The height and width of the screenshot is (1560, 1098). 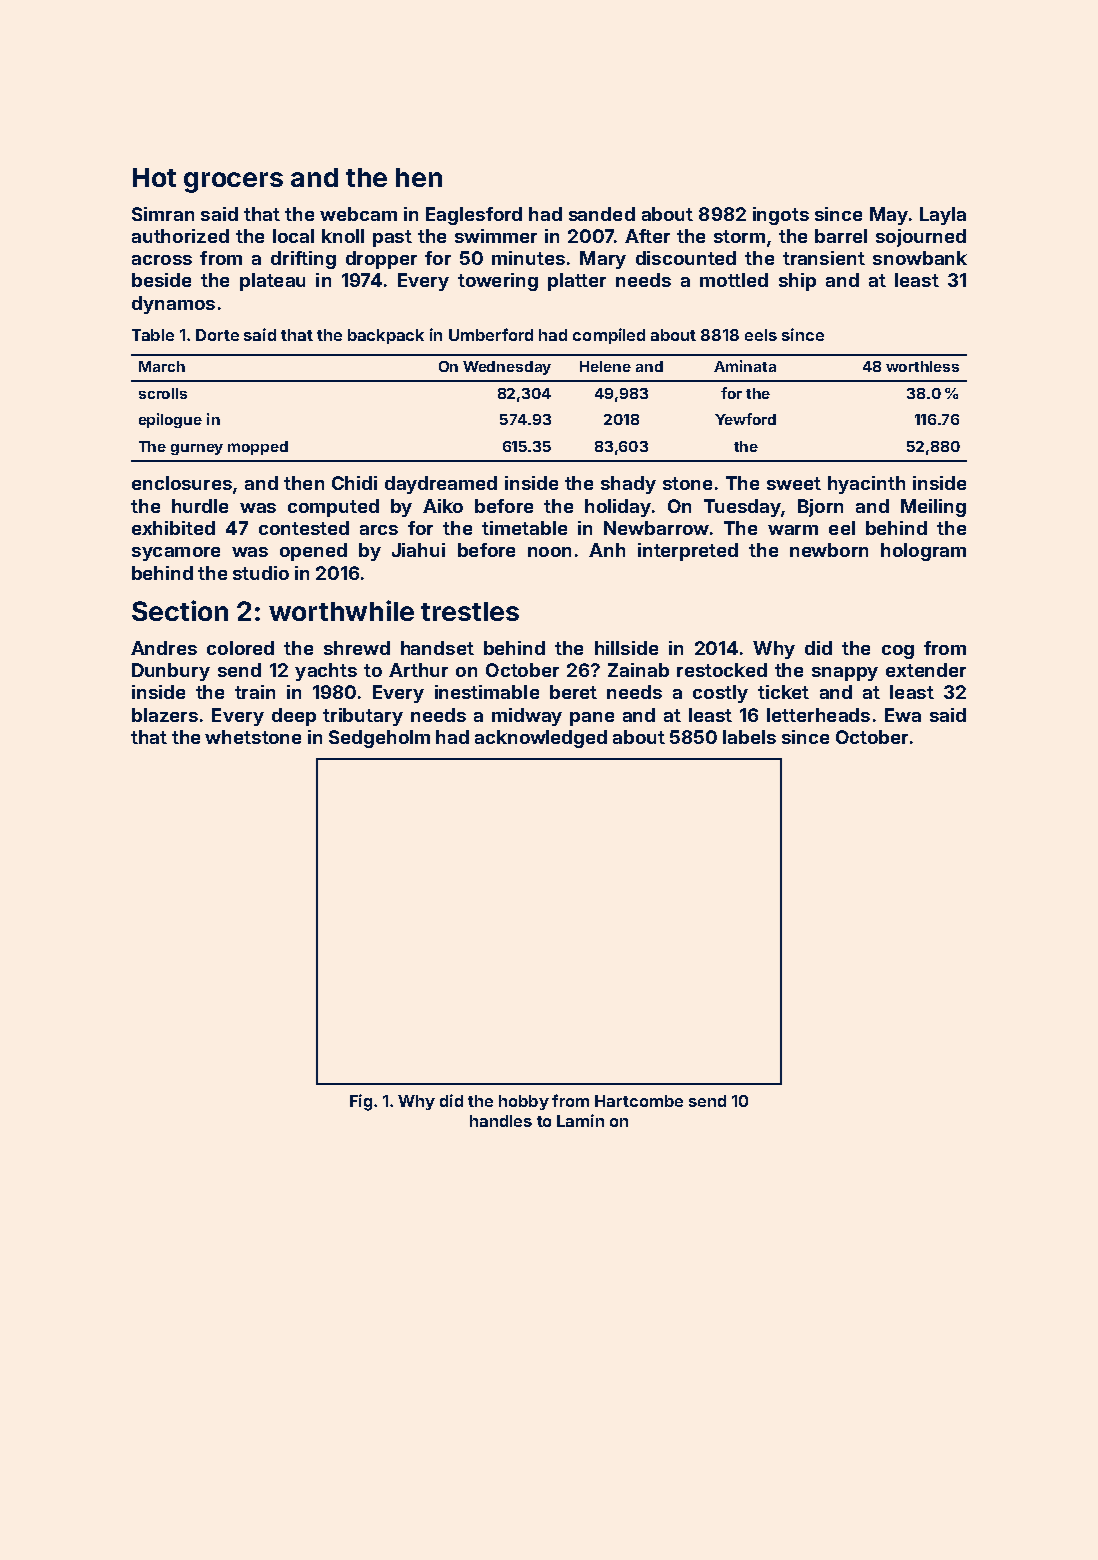 What do you see at coordinates (341, 610) in the screenshot?
I see `worthwhile` at bounding box center [341, 610].
